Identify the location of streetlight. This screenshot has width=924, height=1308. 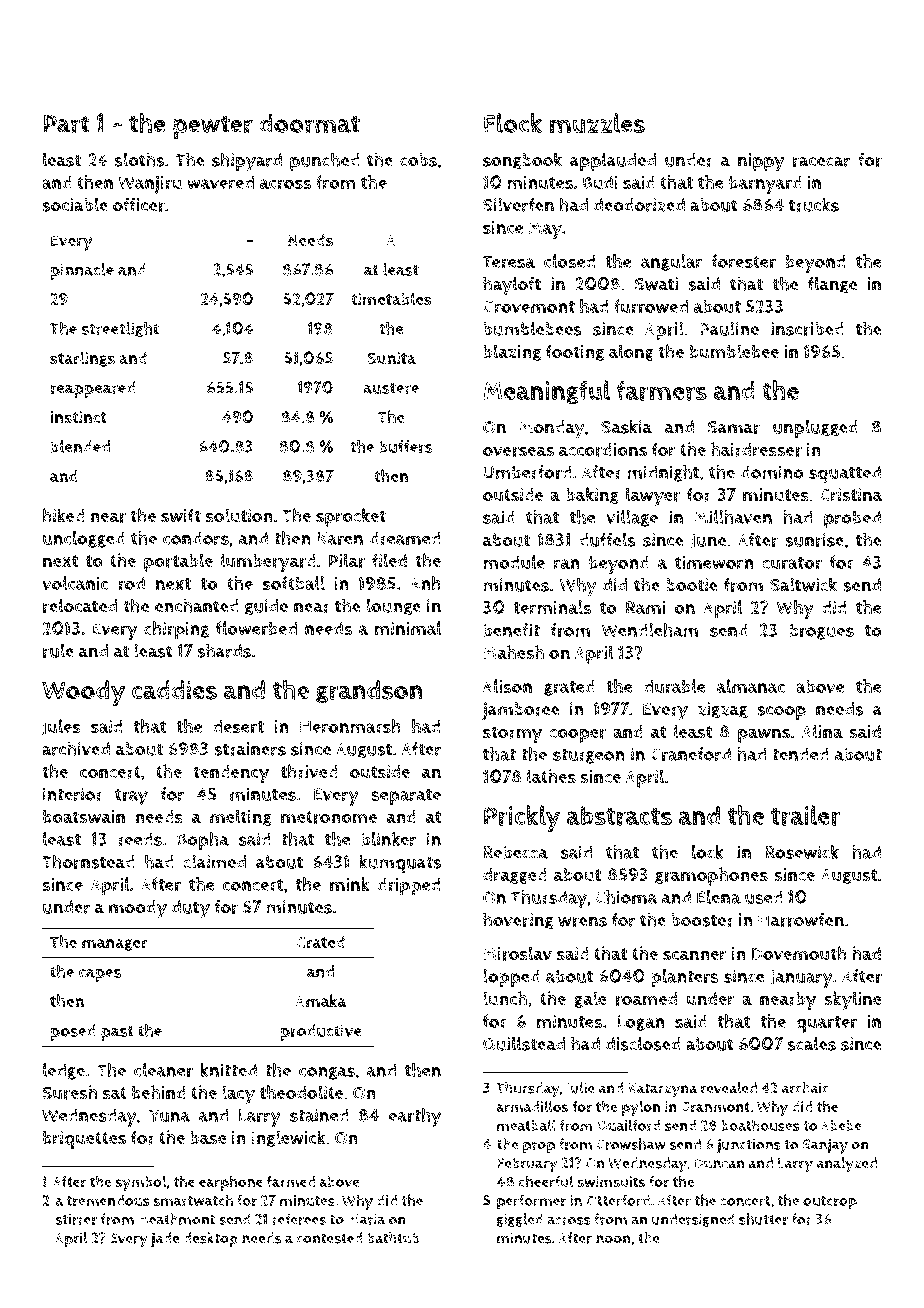
(120, 330).
